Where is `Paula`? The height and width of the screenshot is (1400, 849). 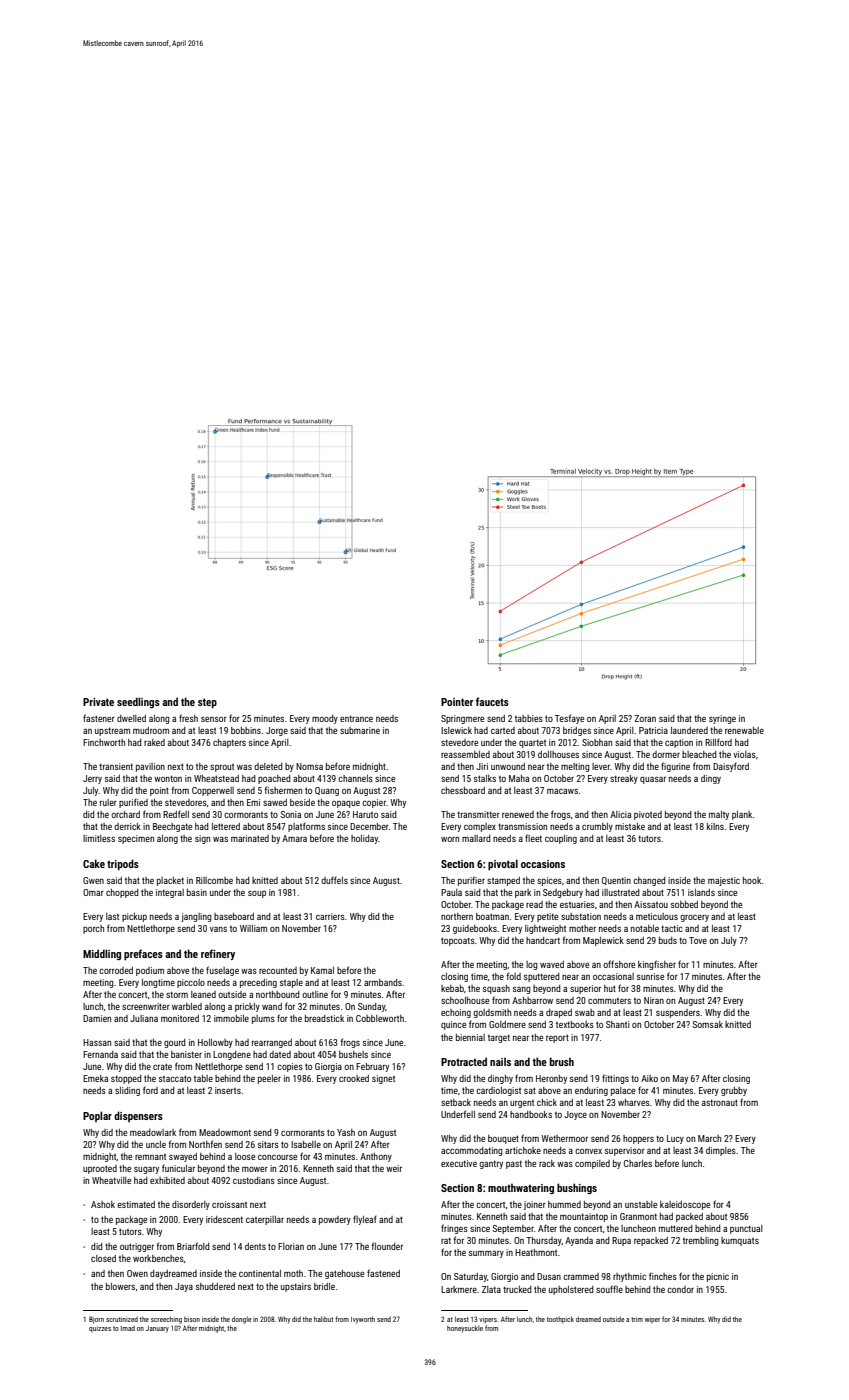
Paula is located at coordinates (451, 892).
